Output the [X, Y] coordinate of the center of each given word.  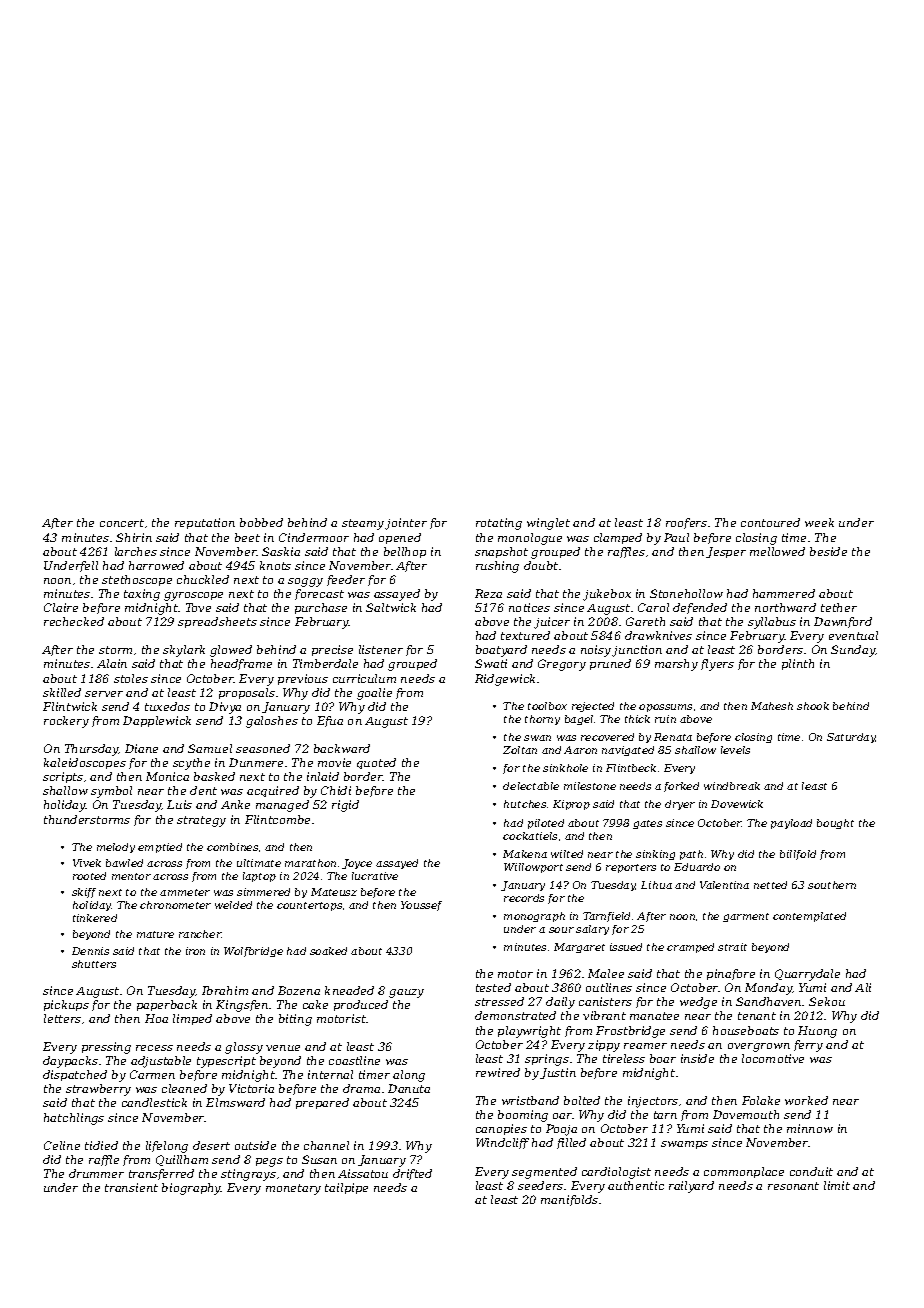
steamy [363, 524]
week [819, 522]
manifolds [569, 1200]
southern [832, 885]
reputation [205, 523]
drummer [96, 1173]
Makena [525, 854]
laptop [259, 877]
